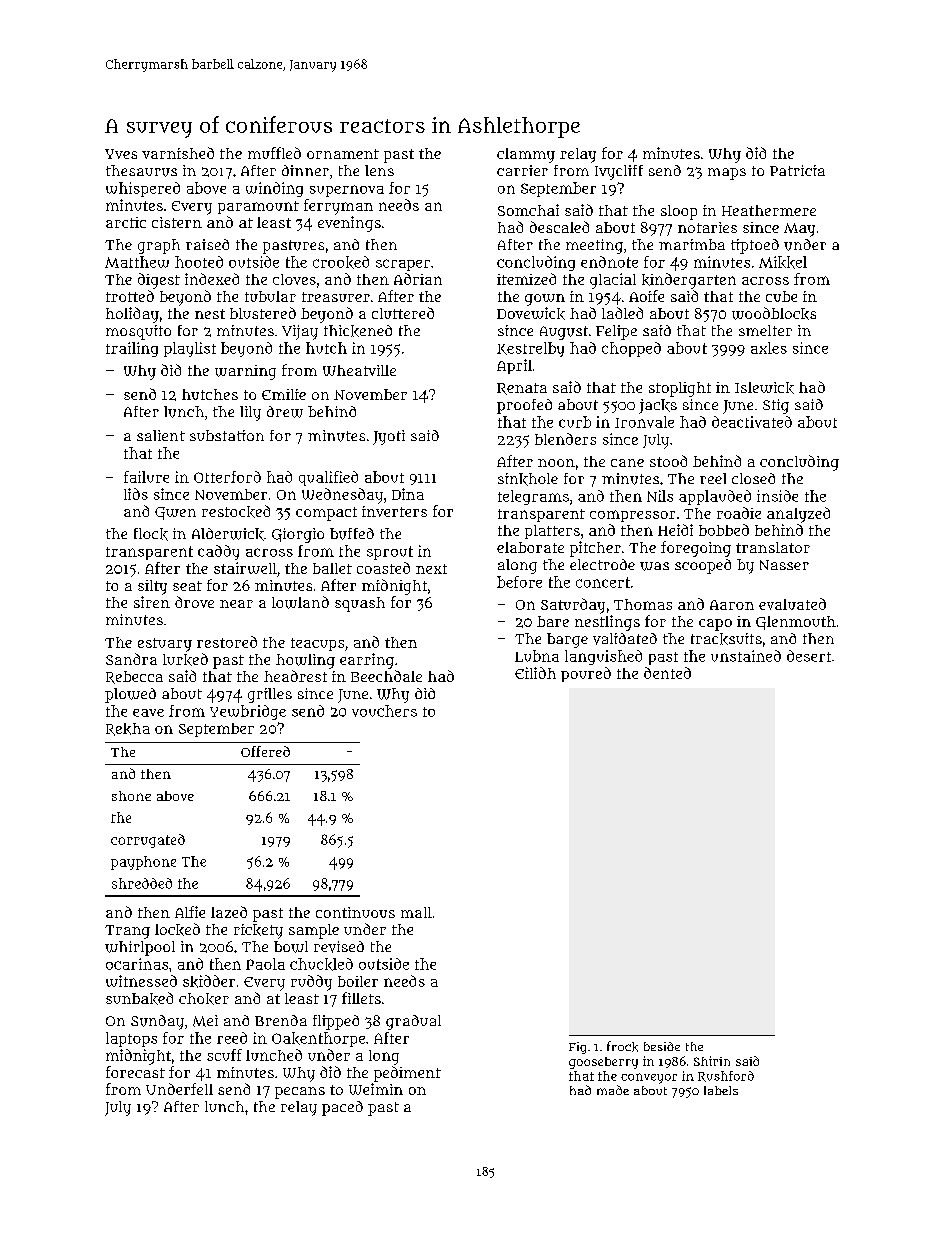 This page has height=1233, width=952. I want to click on desert, so click(809, 656).
